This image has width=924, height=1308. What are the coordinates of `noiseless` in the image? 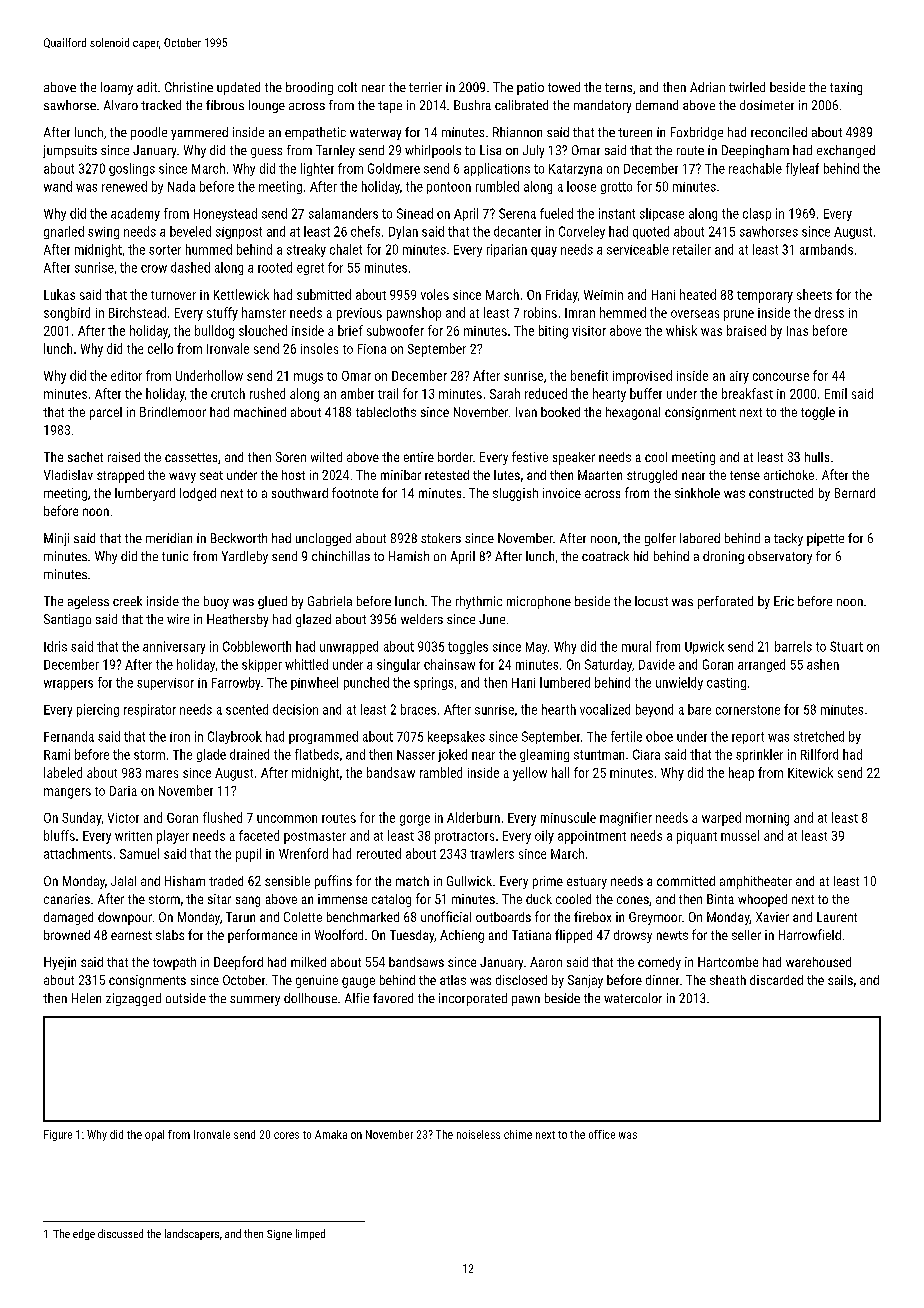 It's located at (478, 1134).
